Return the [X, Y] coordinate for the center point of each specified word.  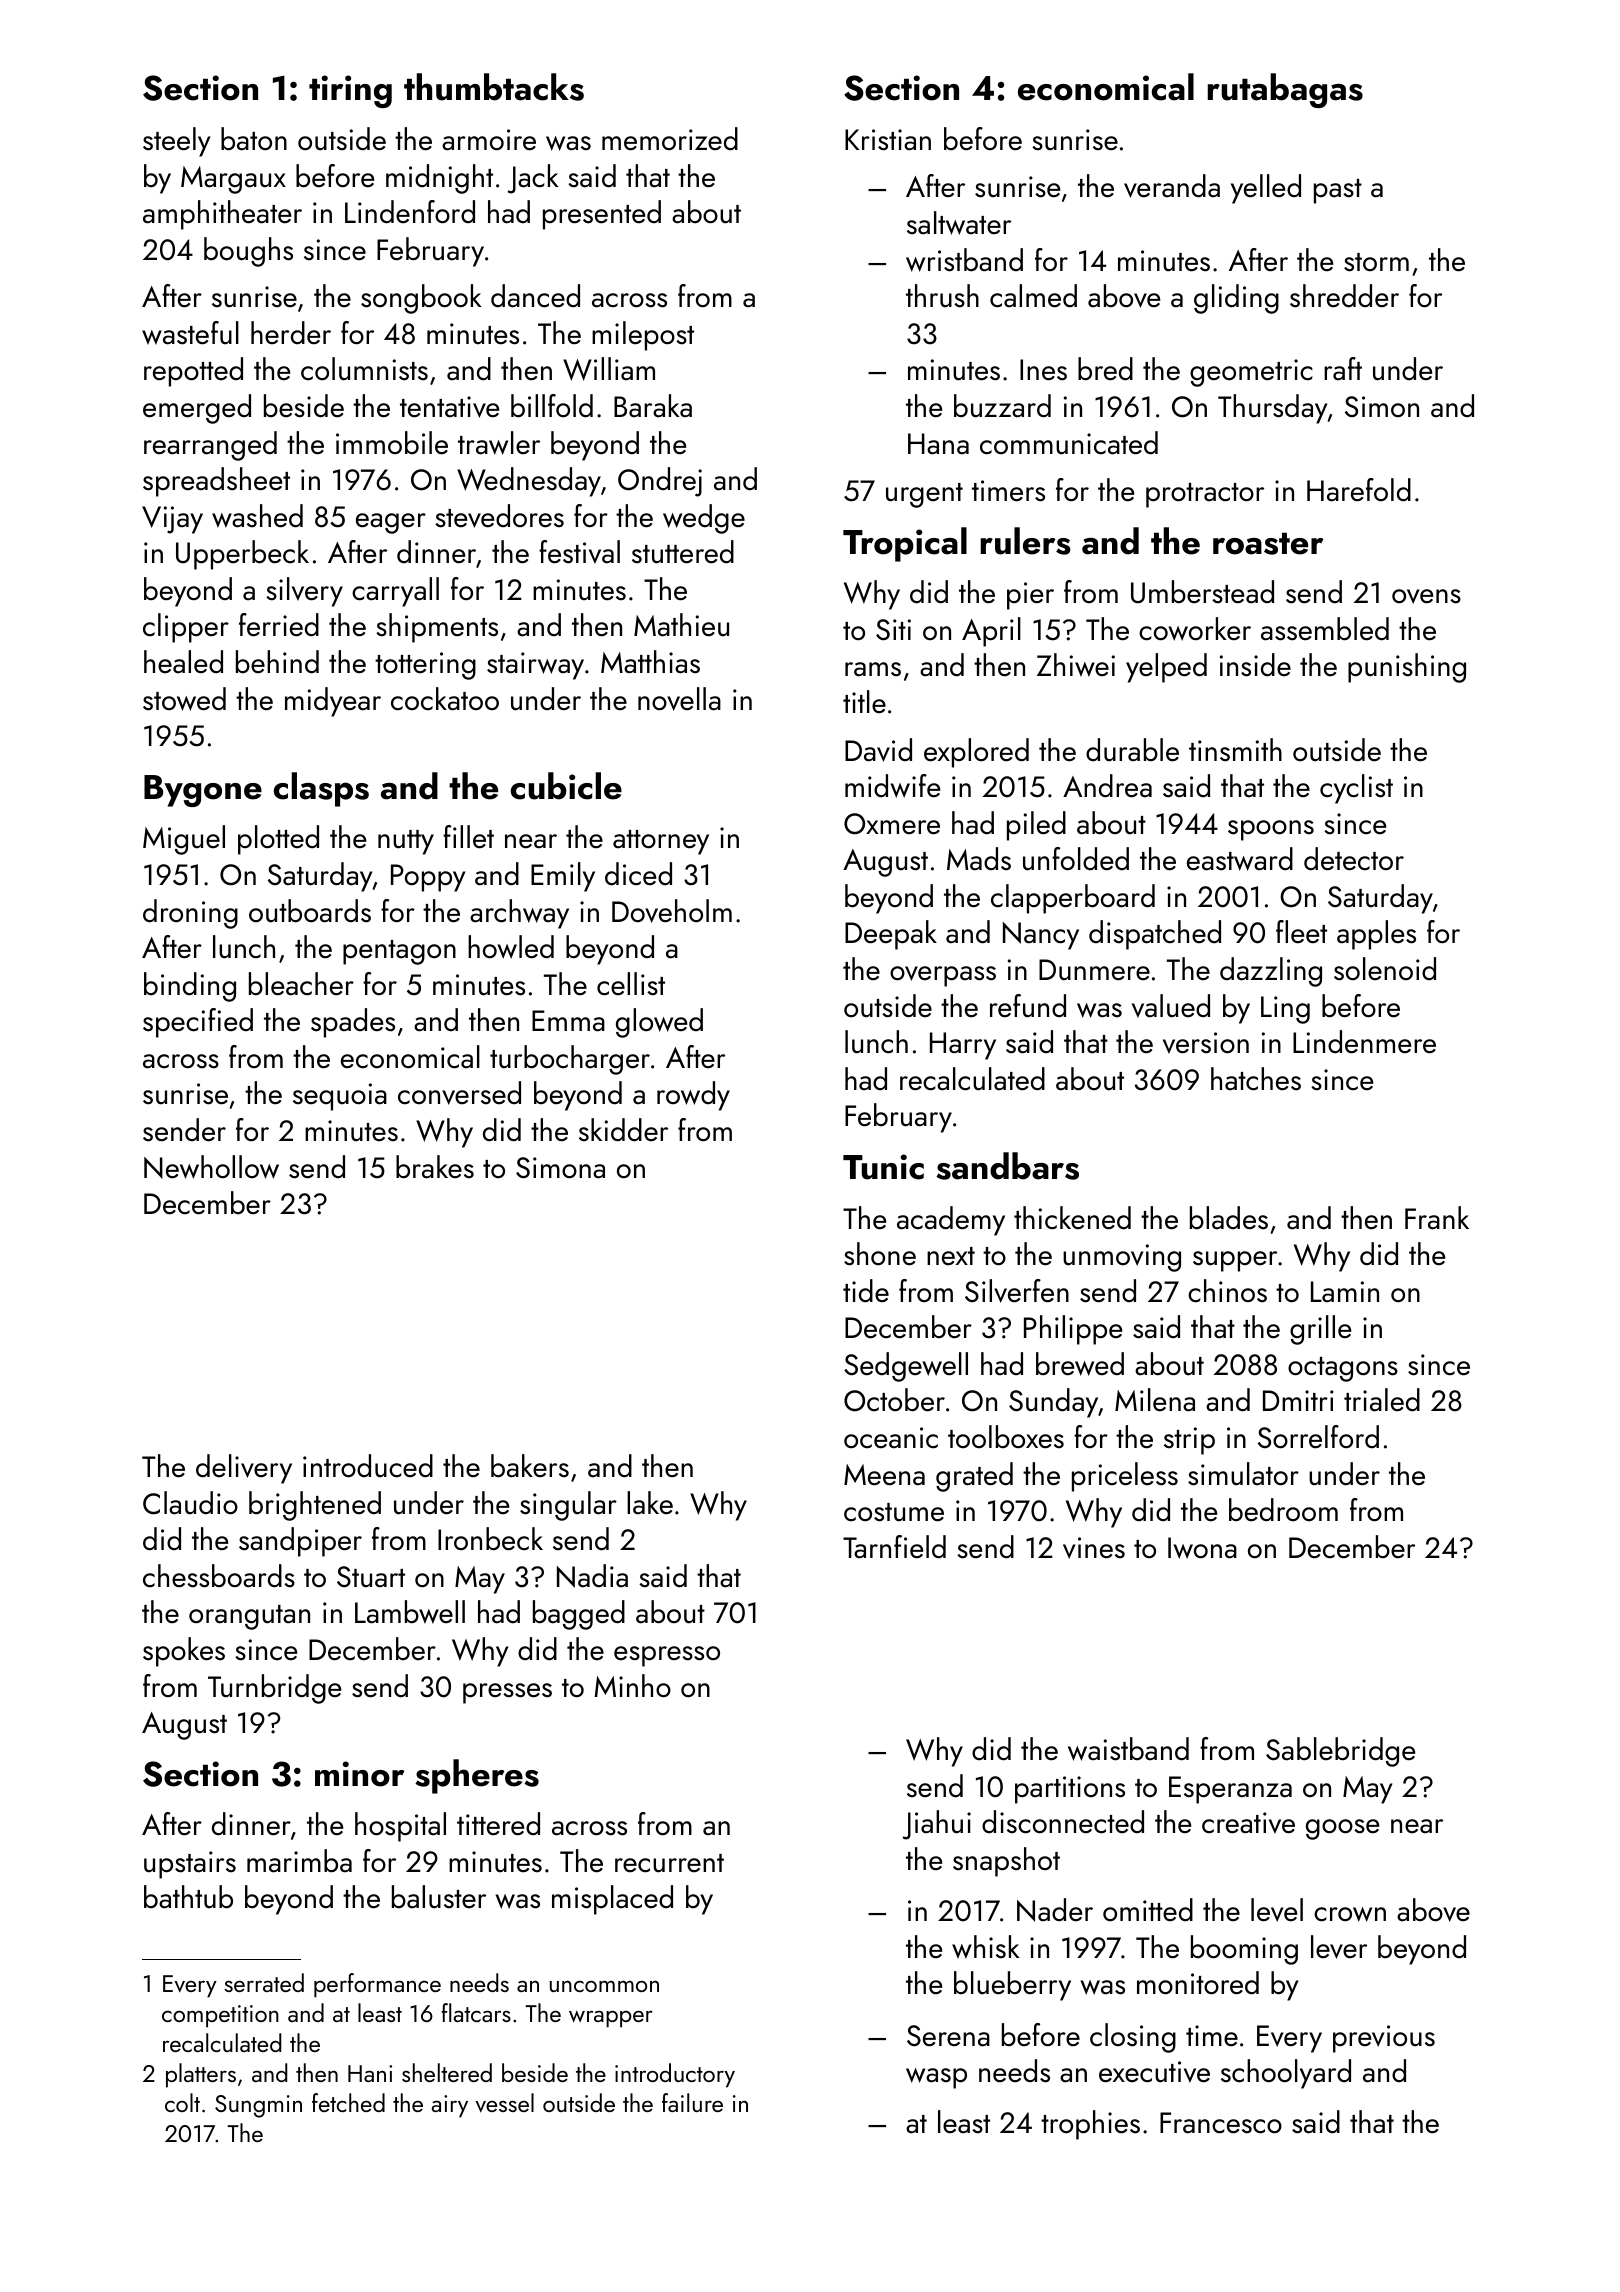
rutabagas [1285, 90]
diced [638, 874]
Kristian [888, 140]
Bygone [203, 791]
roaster [1268, 544]
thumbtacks [494, 87]
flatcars [476, 2012]
